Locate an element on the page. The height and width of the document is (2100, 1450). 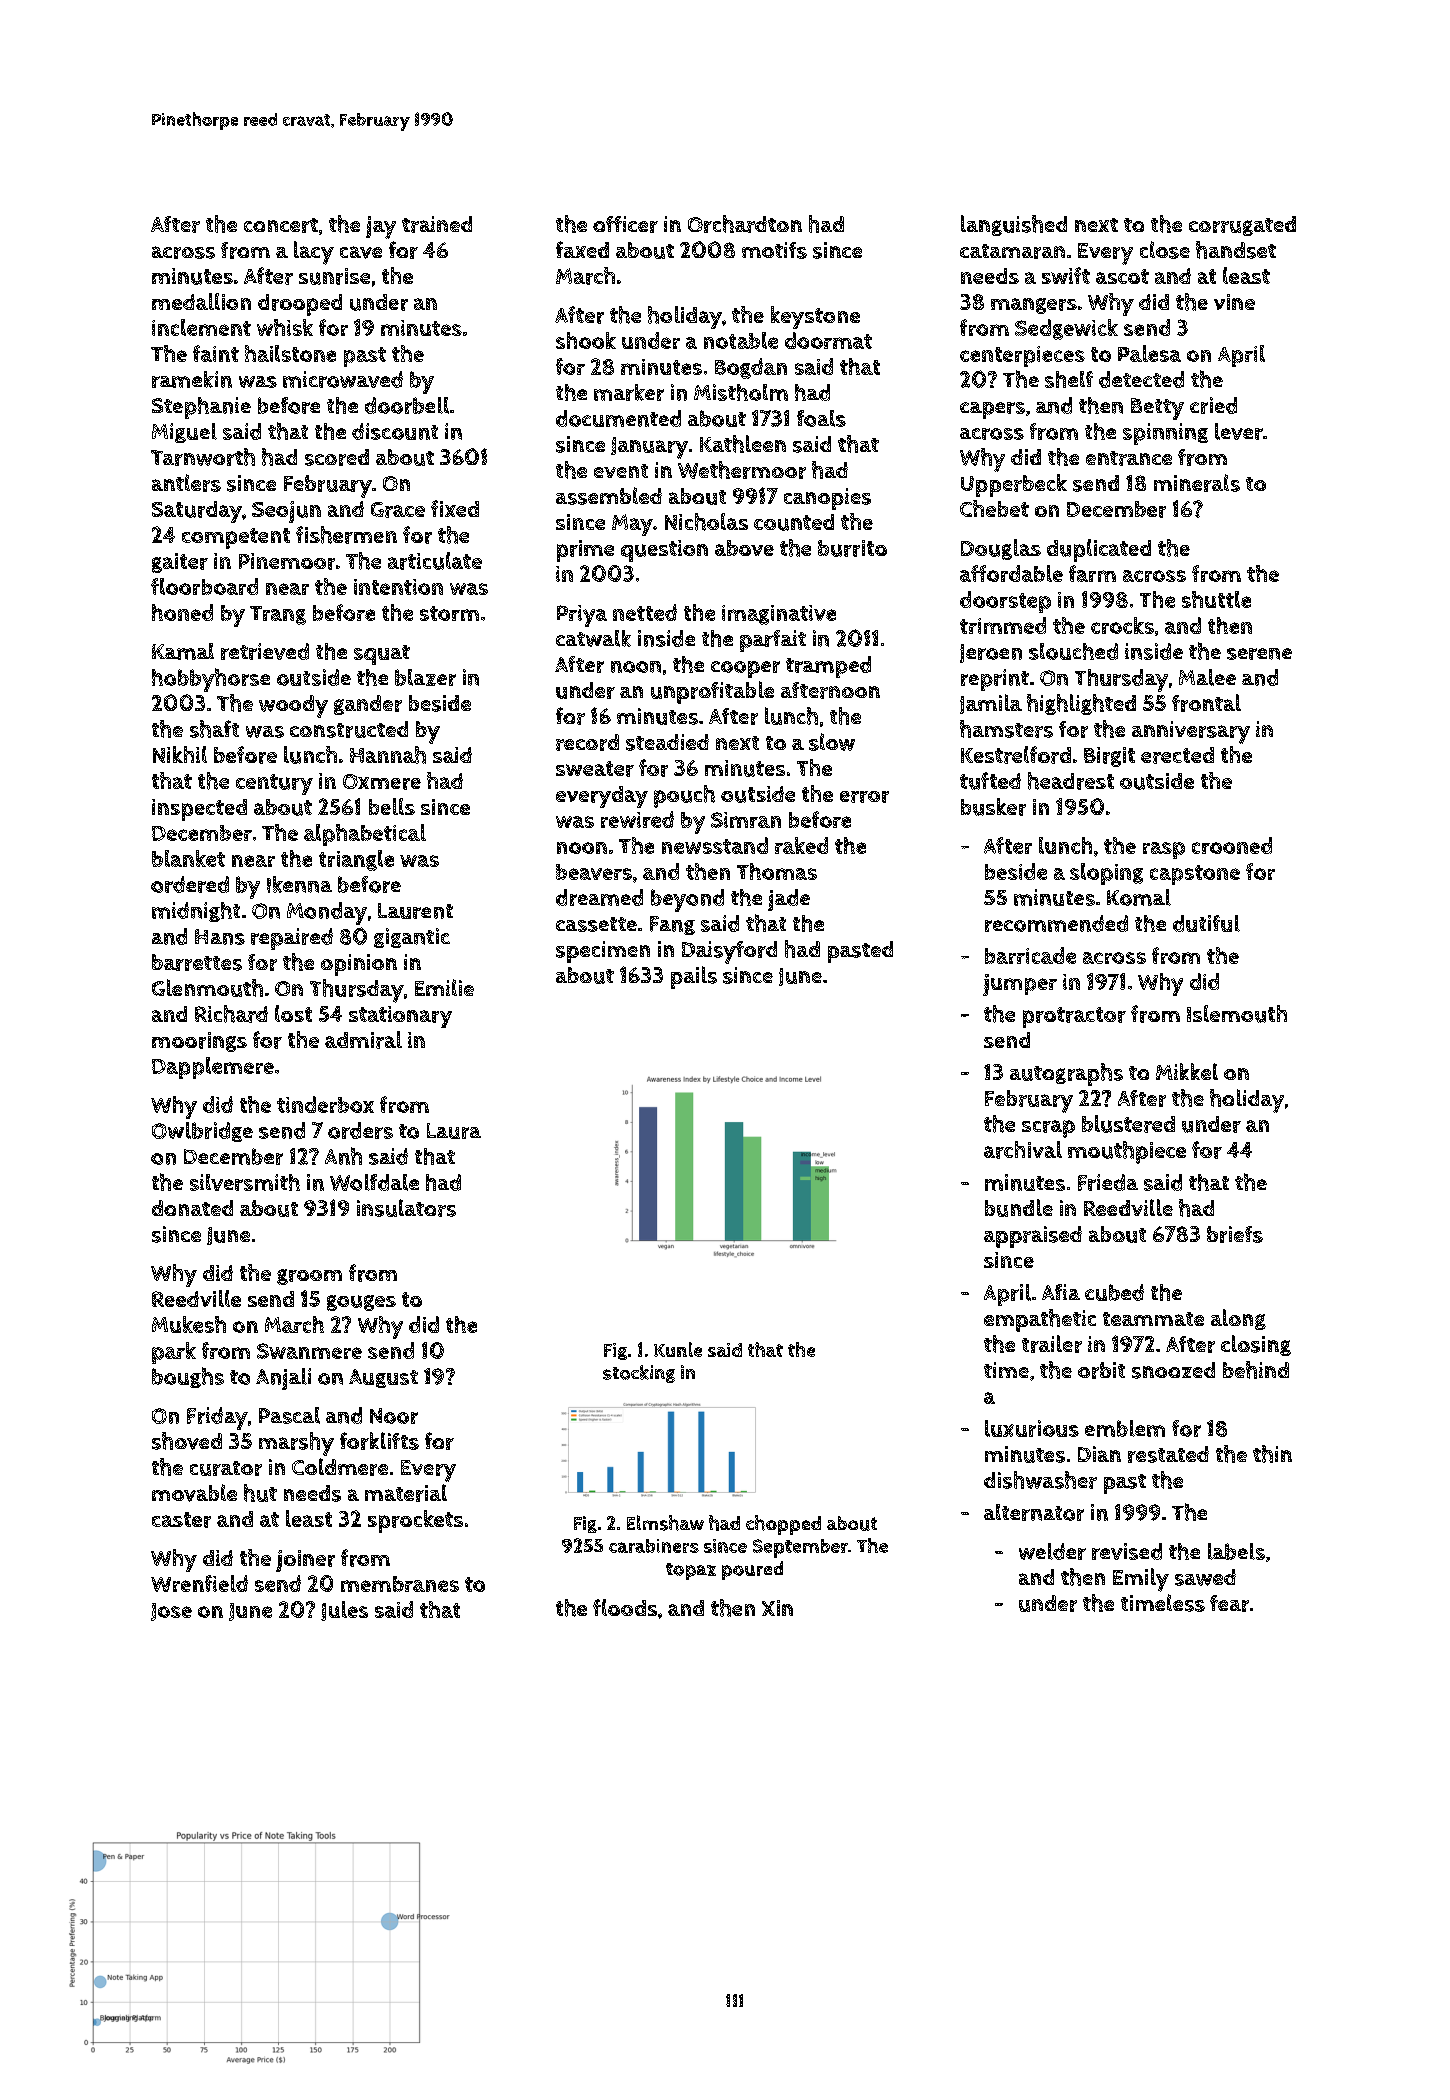
spinning is located at coordinates (1165, 434).
